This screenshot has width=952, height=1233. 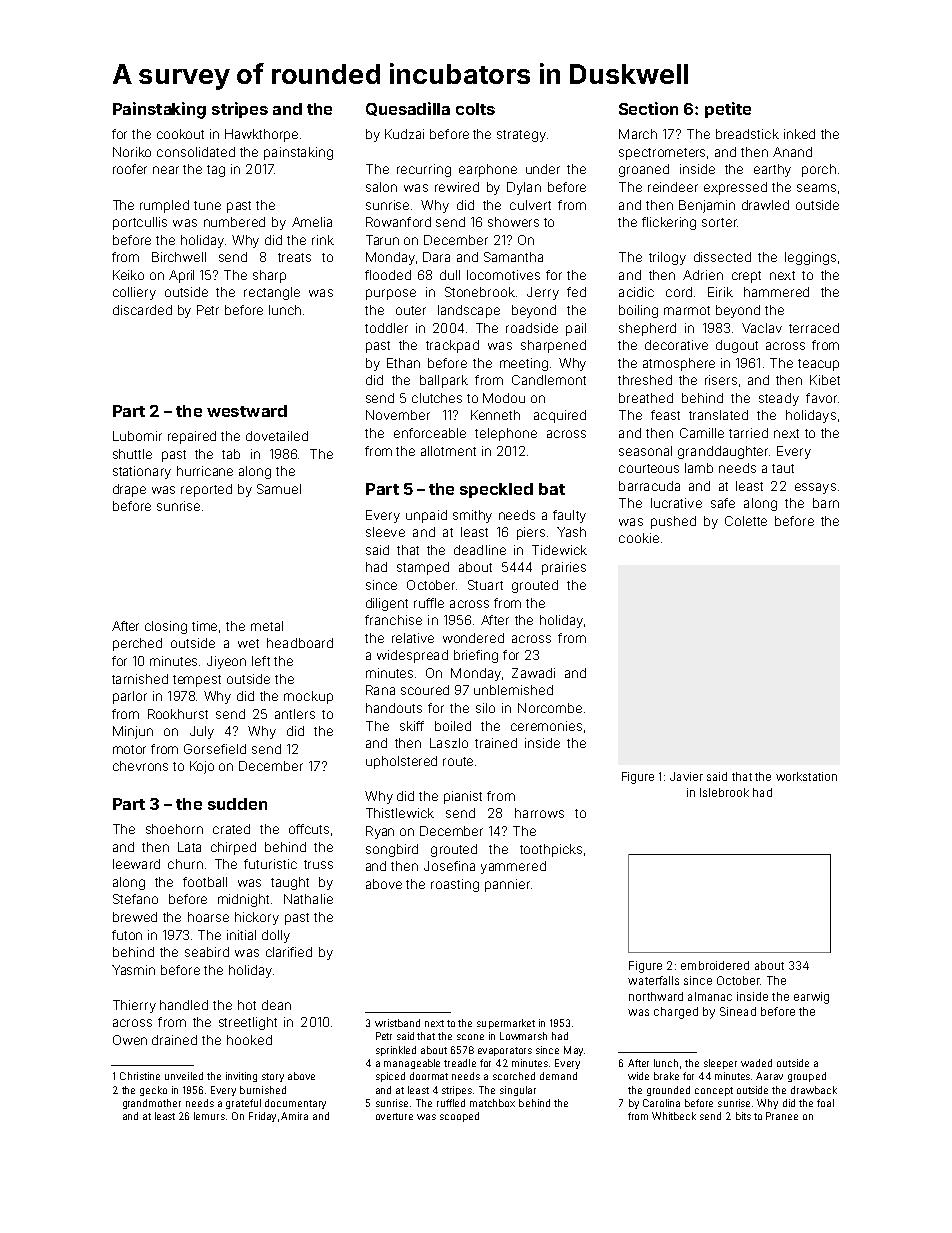 What do you see at coordinates (551, 850) in the screenshot?
I see `toothpicks` at bounding box center [551, 850].
